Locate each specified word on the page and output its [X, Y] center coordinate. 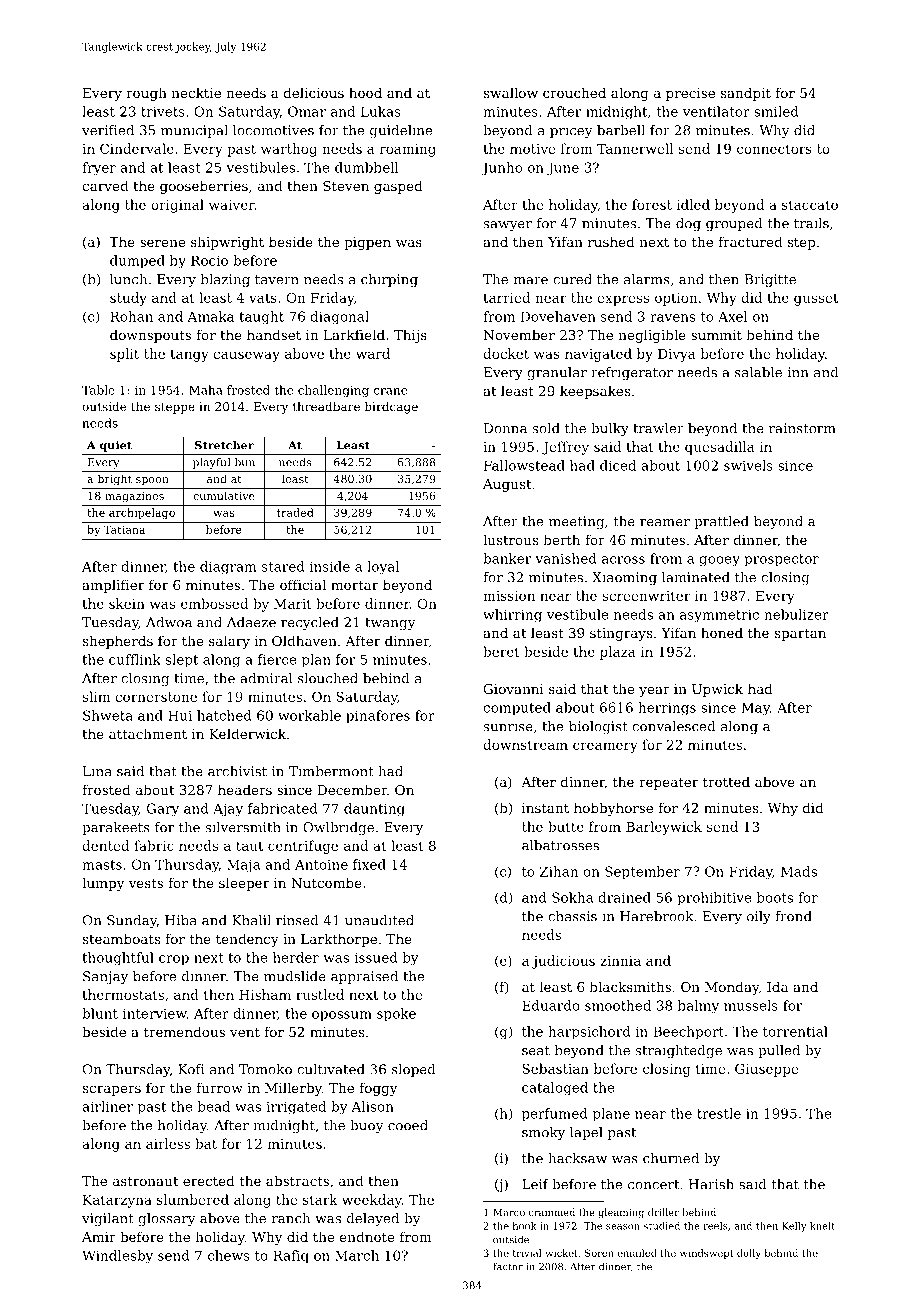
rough [146, 94]
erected [209, 1180]
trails [811, 223]
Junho [502, 168]
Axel [732, 316]
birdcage [391, 408]
